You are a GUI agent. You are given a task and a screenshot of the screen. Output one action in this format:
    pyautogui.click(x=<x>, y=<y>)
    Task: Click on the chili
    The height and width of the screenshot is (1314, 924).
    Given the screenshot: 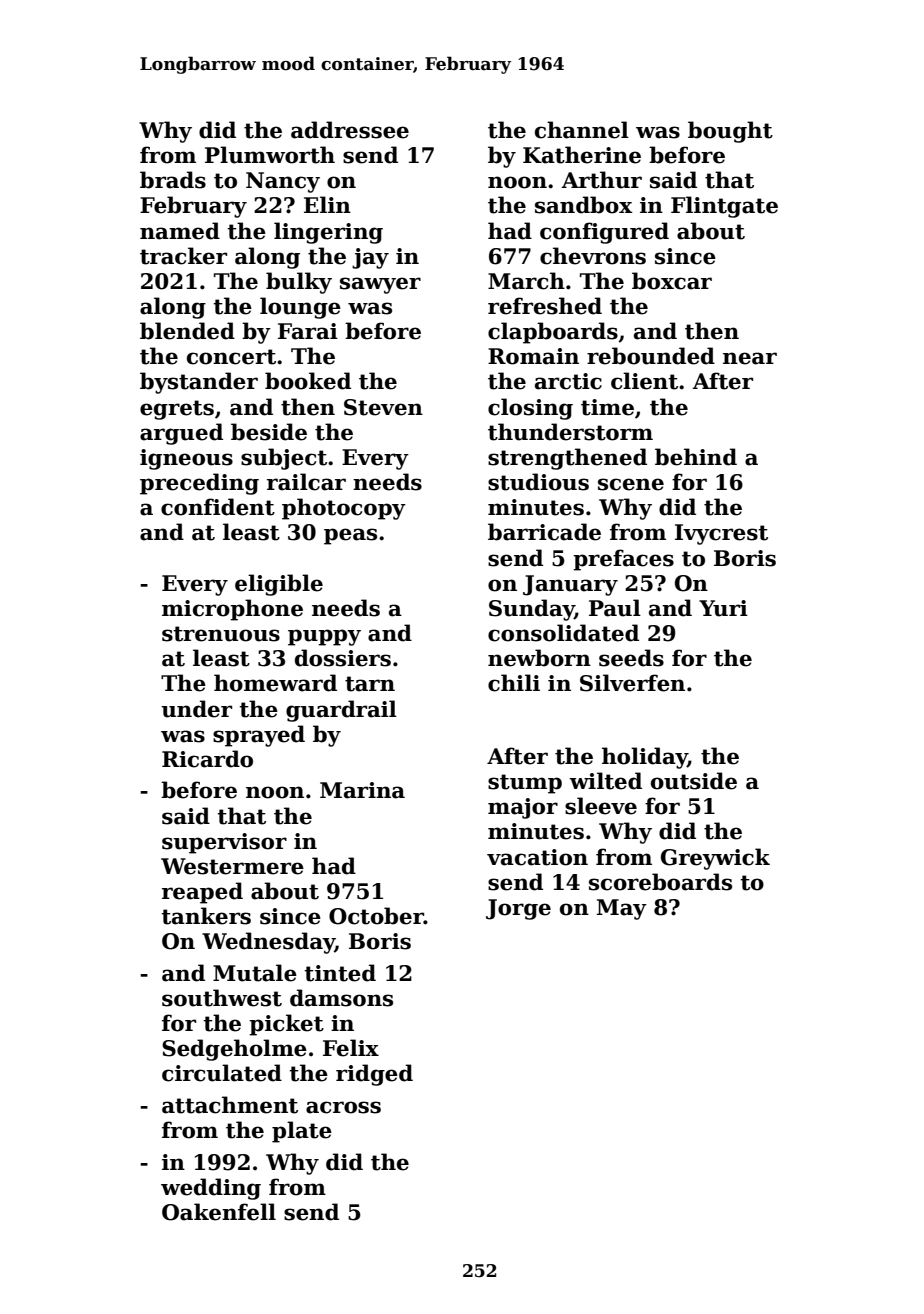 What is the action you would take?
    pyautogui.click(x=514, y=683)
